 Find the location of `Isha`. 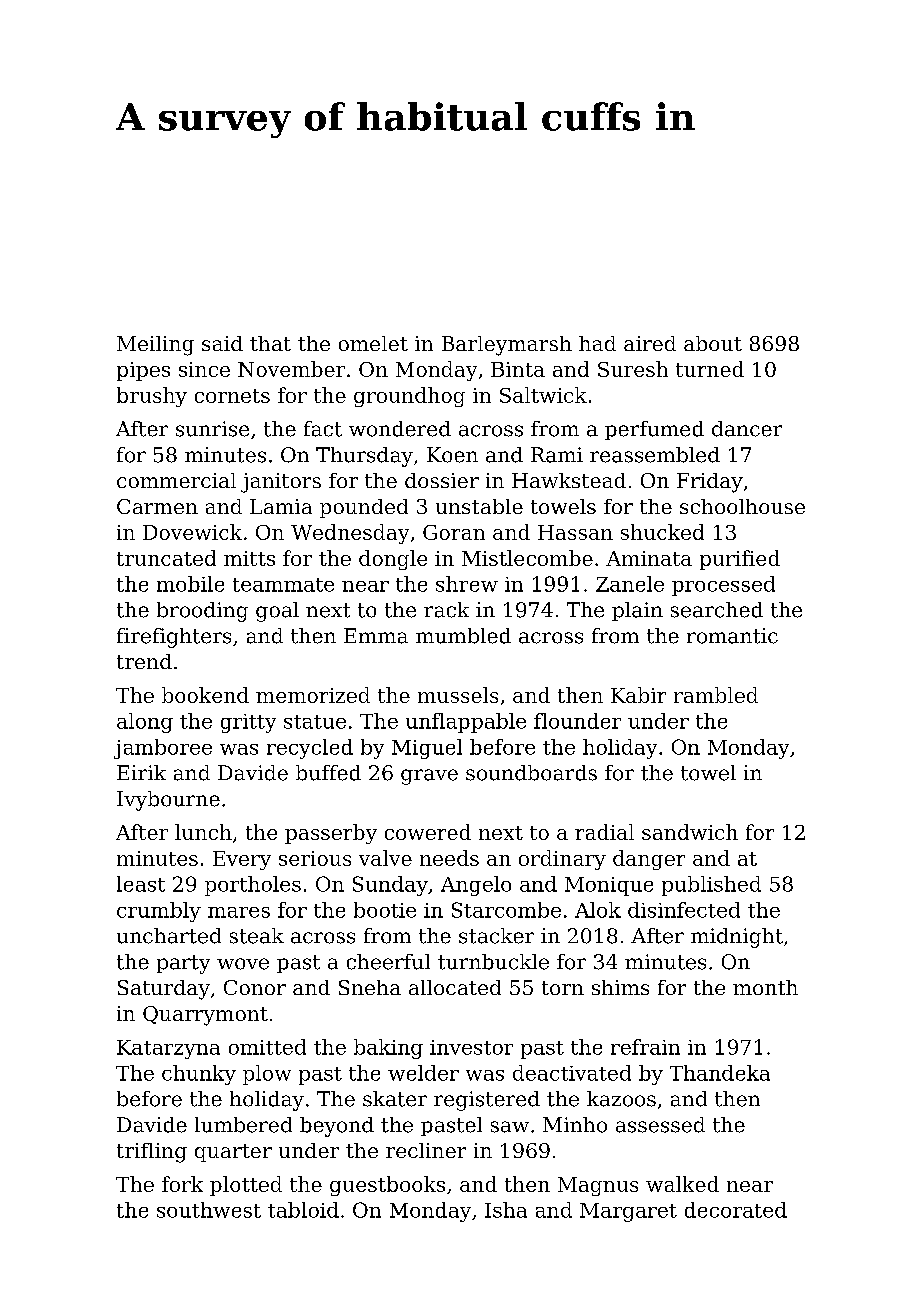

Isha is located at coordinates (506, 1210).
